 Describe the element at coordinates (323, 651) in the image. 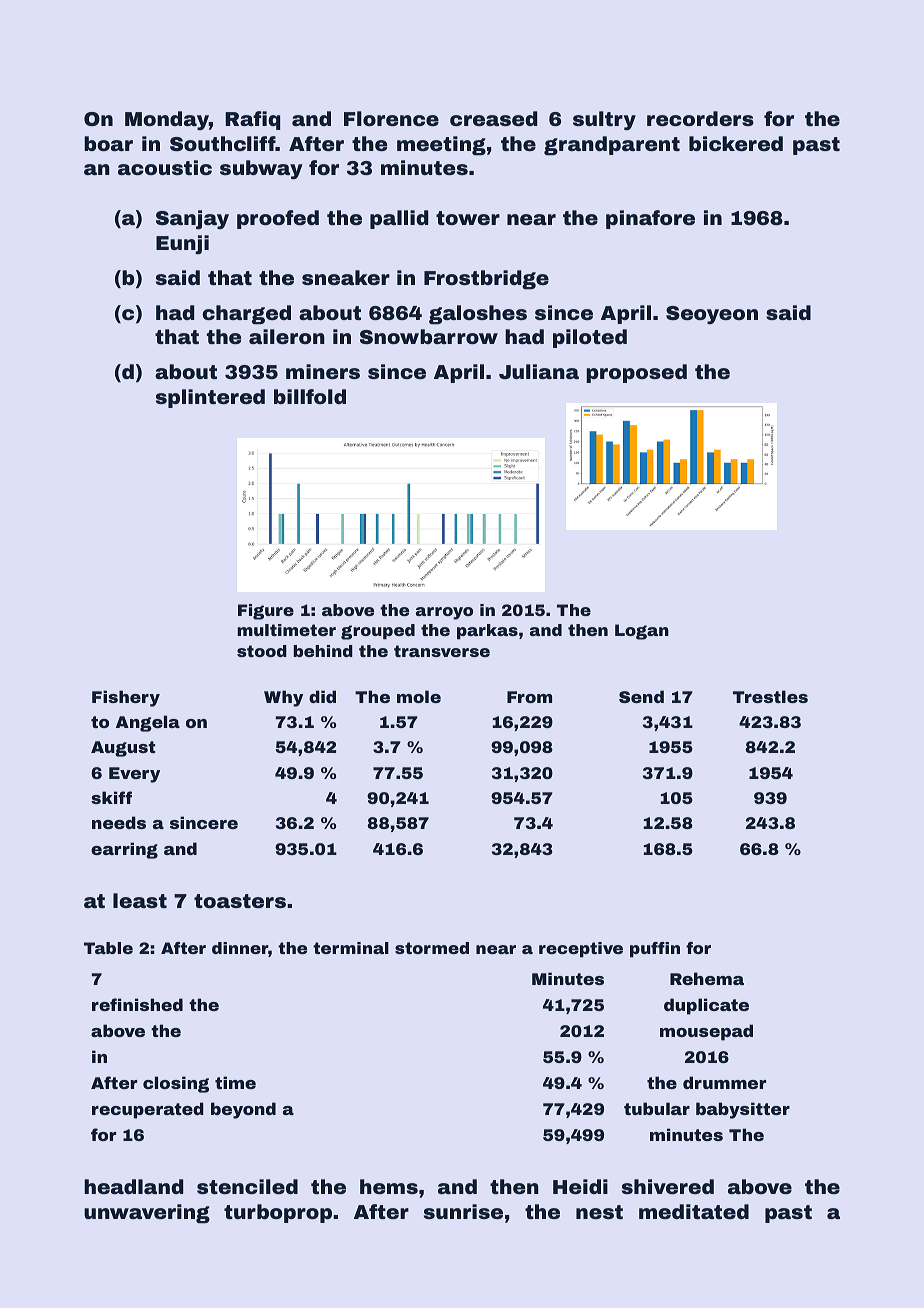

I see `behind` at that location.
